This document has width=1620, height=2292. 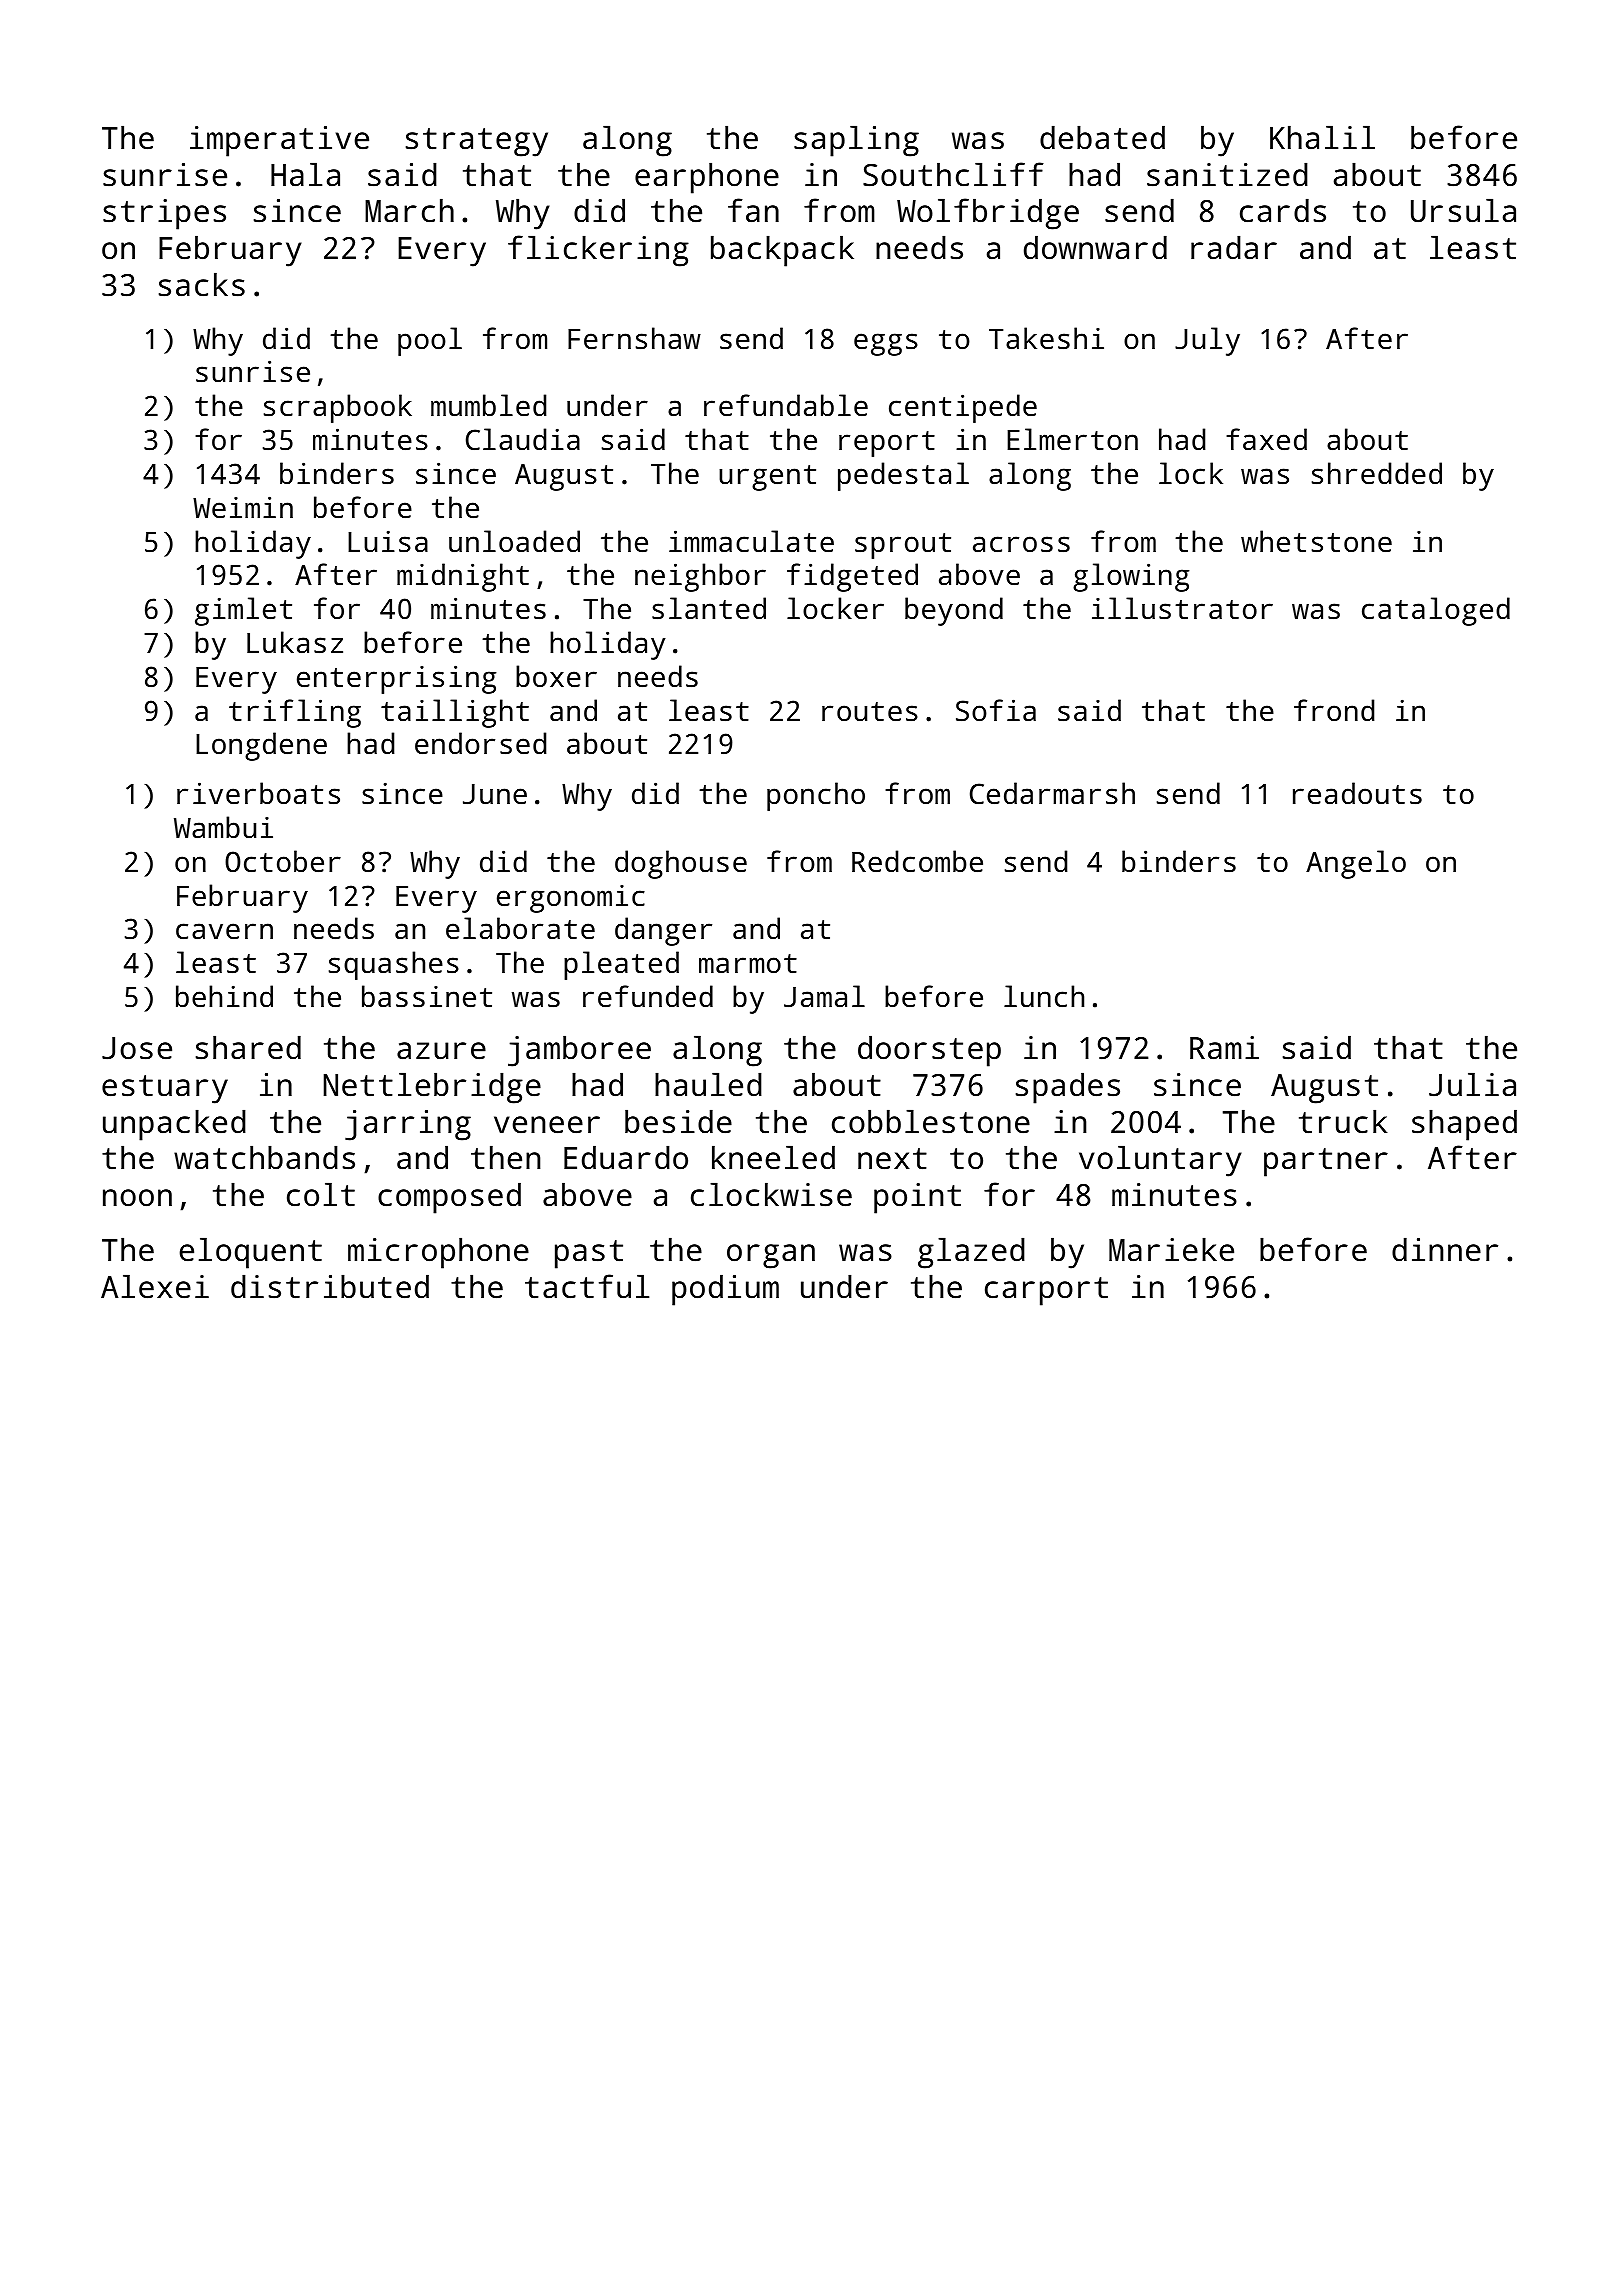 I want to click on doghouse, so click(x=681, y=864).
